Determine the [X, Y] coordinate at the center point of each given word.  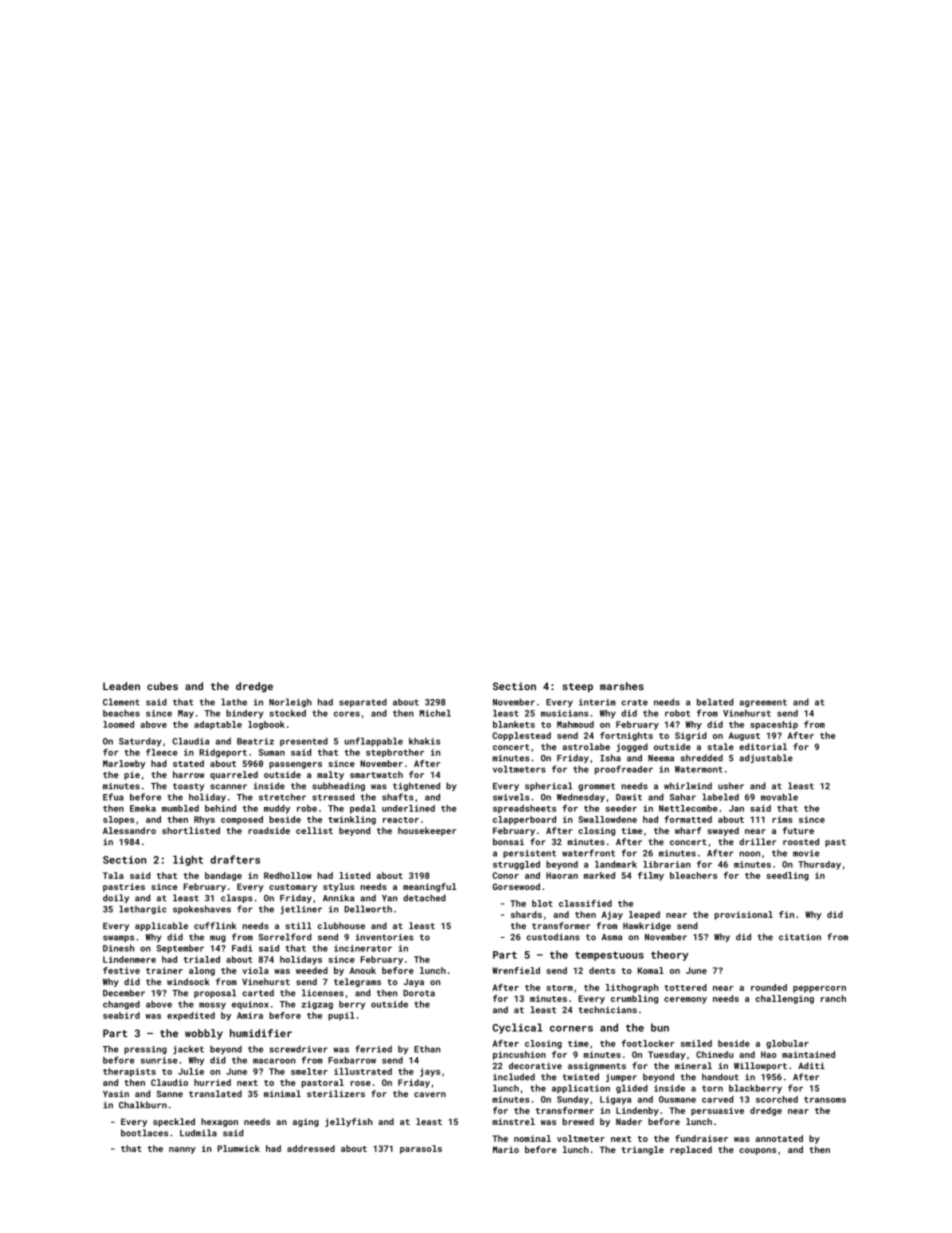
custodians [553, 937]
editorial [763, 746]
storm [559, 988]
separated [363, 702]
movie [806, 853]
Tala [113, 875]
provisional [744, 915]
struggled [516, 865]
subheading [338, 786]
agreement [763, 703]
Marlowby [124, 764]
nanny [182, 1150]
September [180, 949]
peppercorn [819, 989]
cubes [162, 686]
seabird [121, 1015]
